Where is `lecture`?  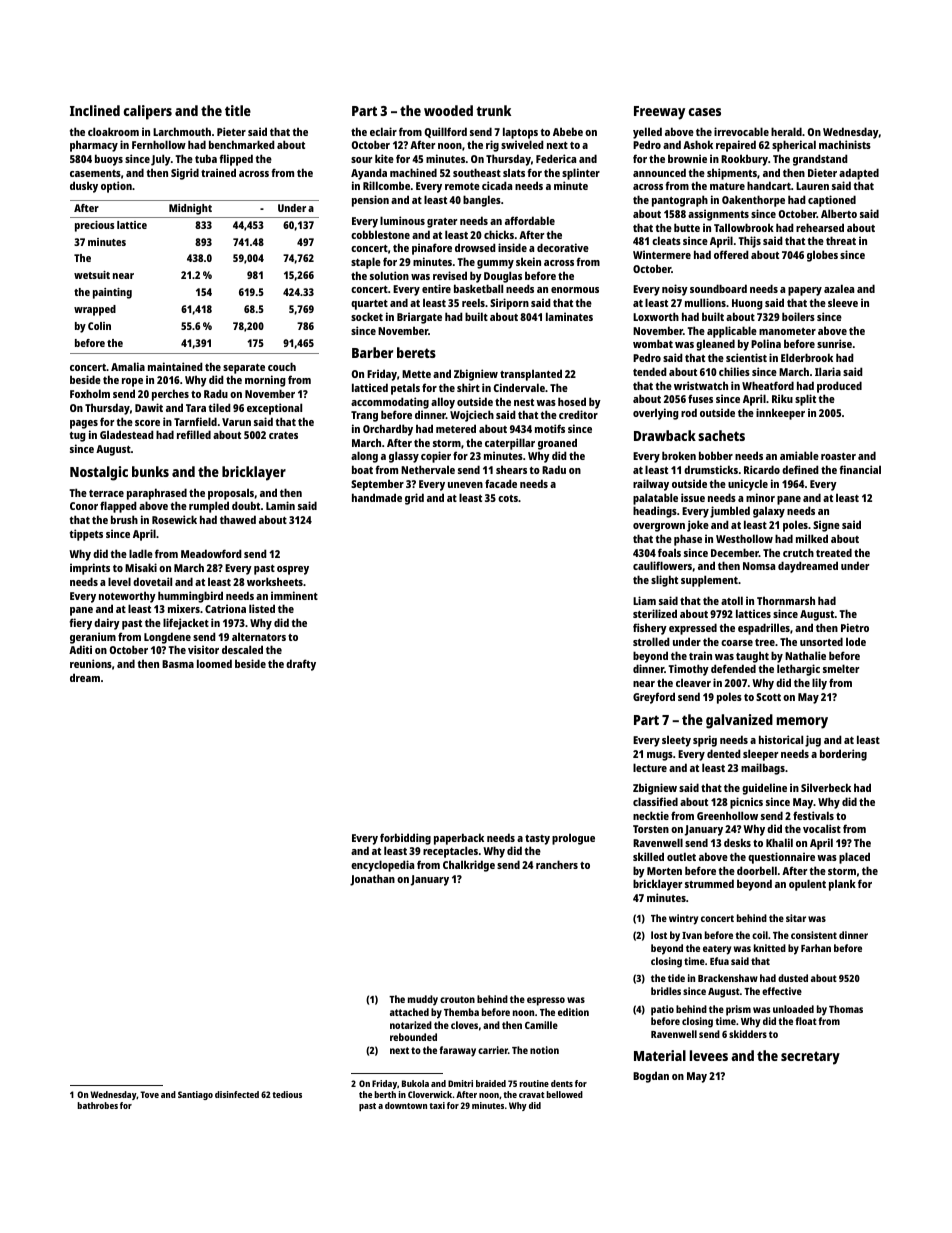
lecture is located at coordinates (650, 767).
